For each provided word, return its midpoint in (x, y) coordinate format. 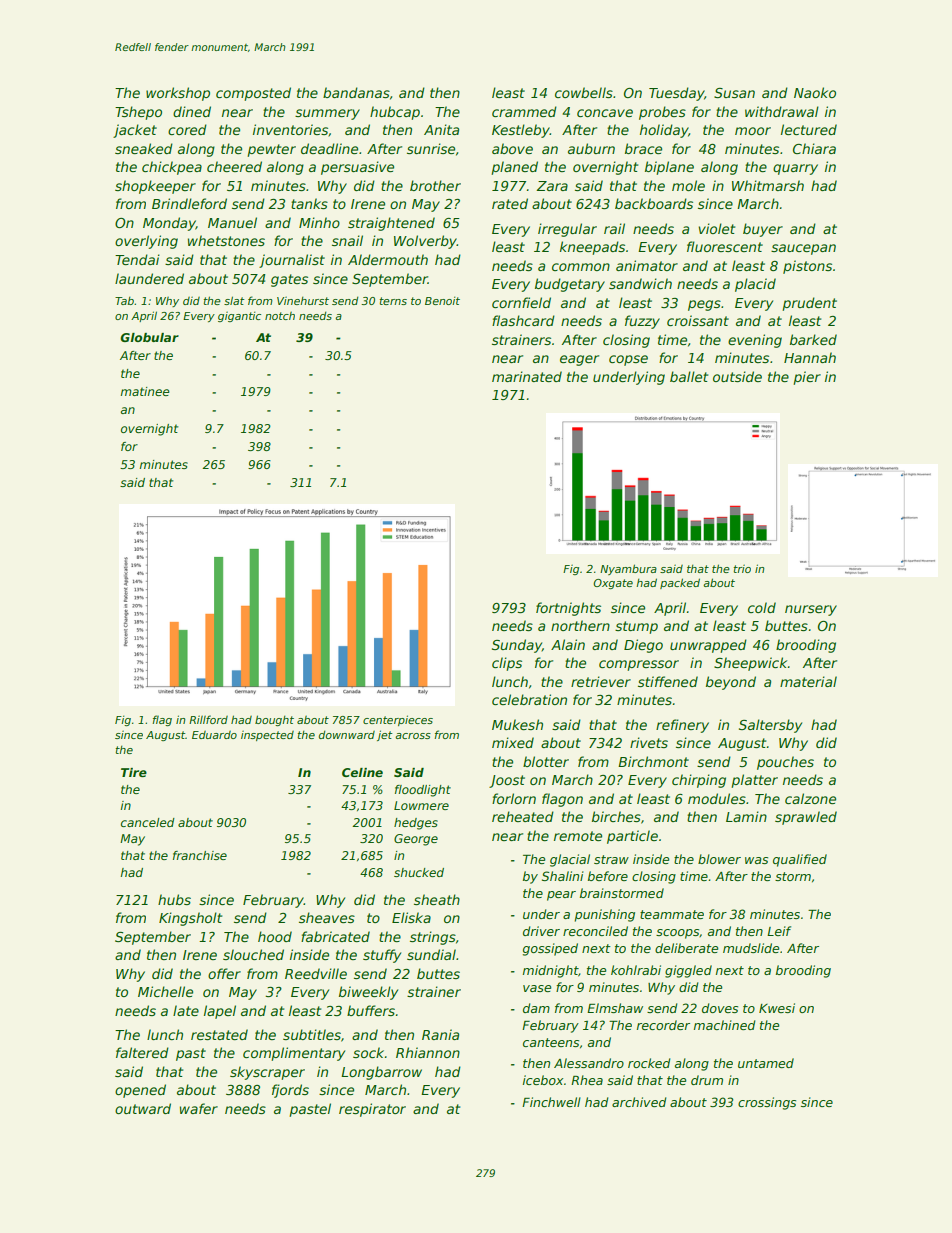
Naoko (815, 92)
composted (253, 94)
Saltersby (770, 726)
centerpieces (398, 720)
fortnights (568, 609)
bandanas (356, 92)
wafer (199, 1108)
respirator (372, 1110)
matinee (145, 391)
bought (274, 720)
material (808, 681)
